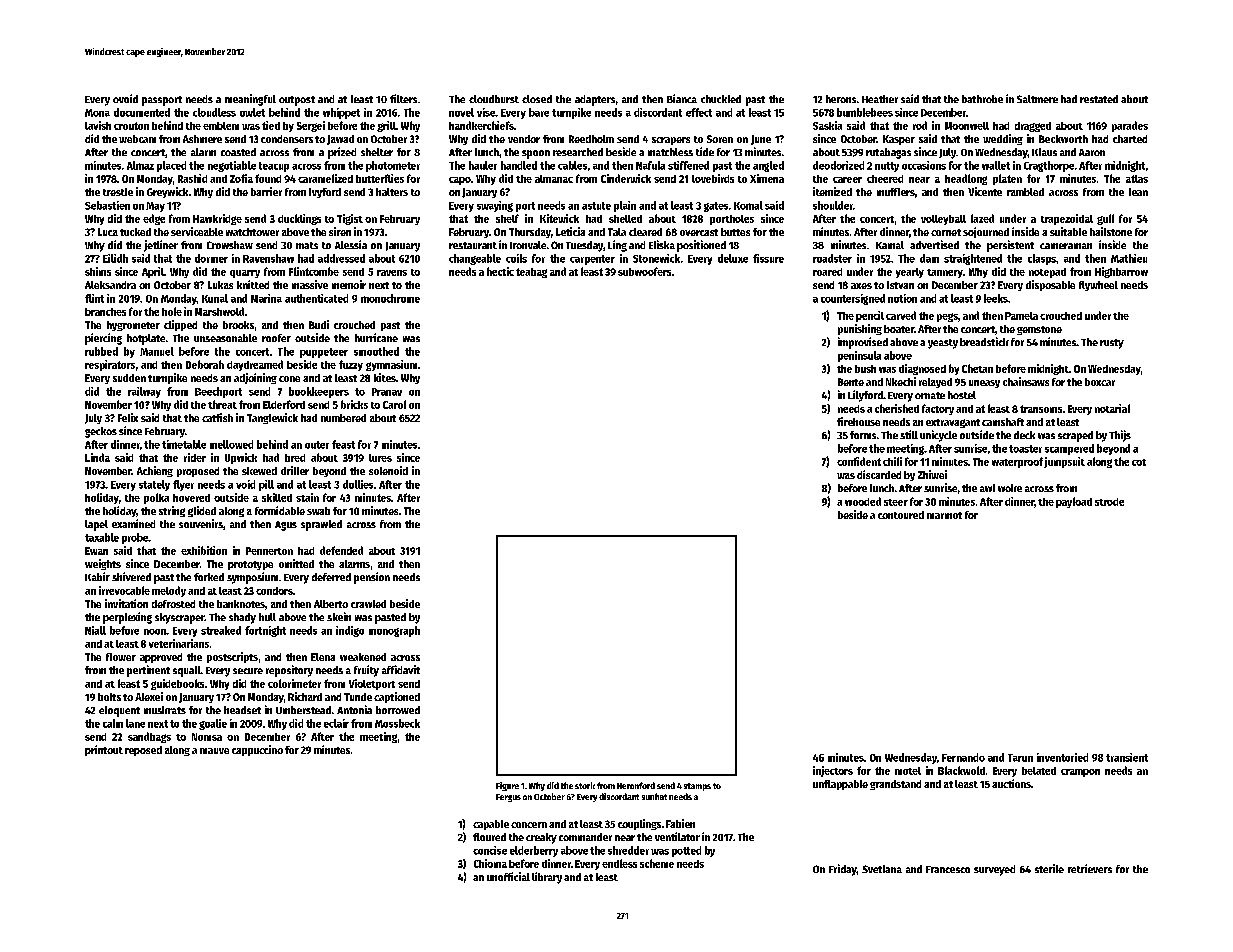 Image resolution: width=1233 pixels, height=952 pixels. Describe the element at coordinates (697, 787) in the screenshot. I see `stamps` at that location.
